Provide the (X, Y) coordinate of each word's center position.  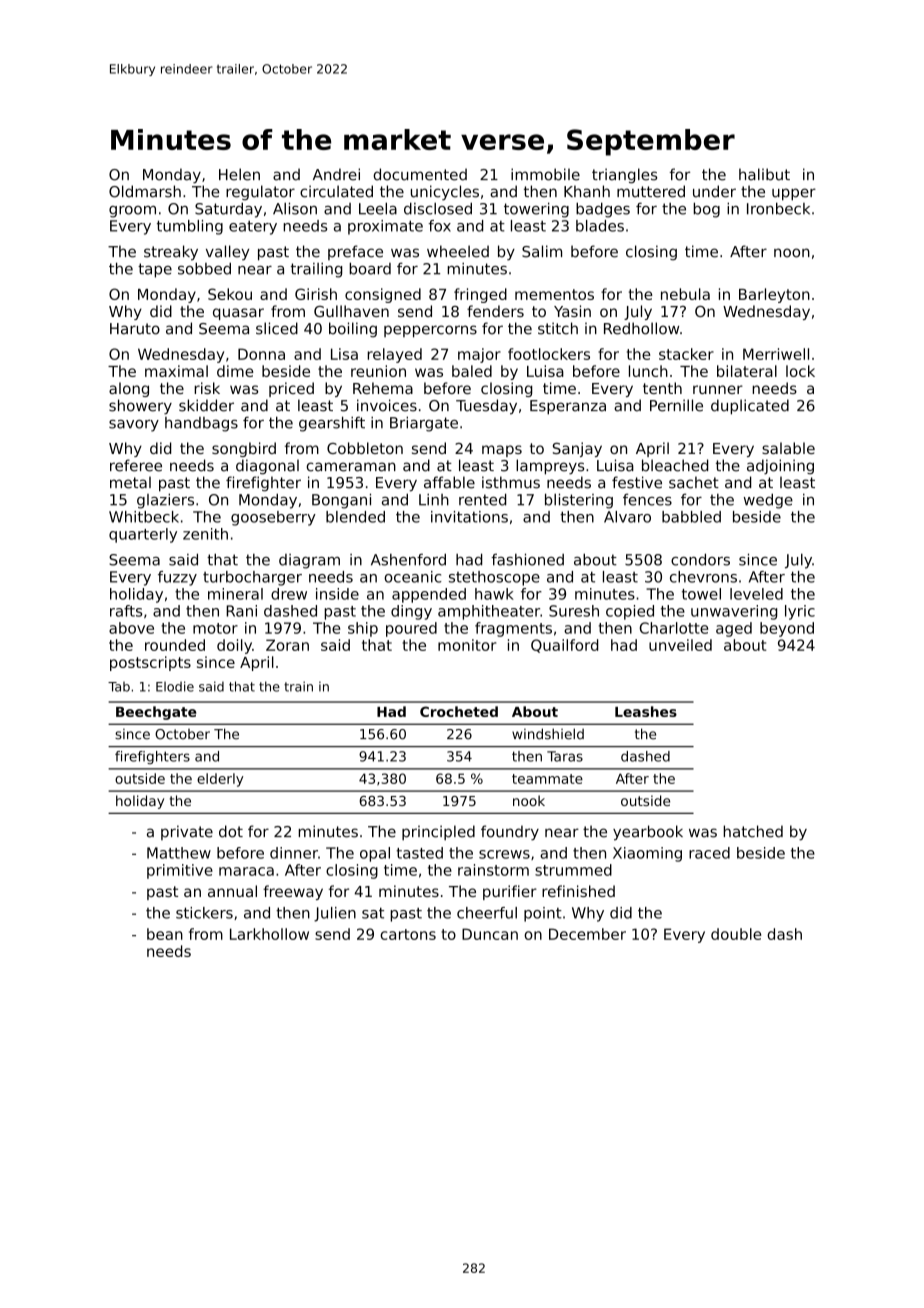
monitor (467, 645)
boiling (353, 329)
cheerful (487, 913)
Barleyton (774, 295)
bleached (675, 465)
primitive (180, 871)
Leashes (646, 711)
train (298, 686)
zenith (205, 534)
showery (140, 407)
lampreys (550, 467)
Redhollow (641, 328)
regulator (260, 192)
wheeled (458, 251)
